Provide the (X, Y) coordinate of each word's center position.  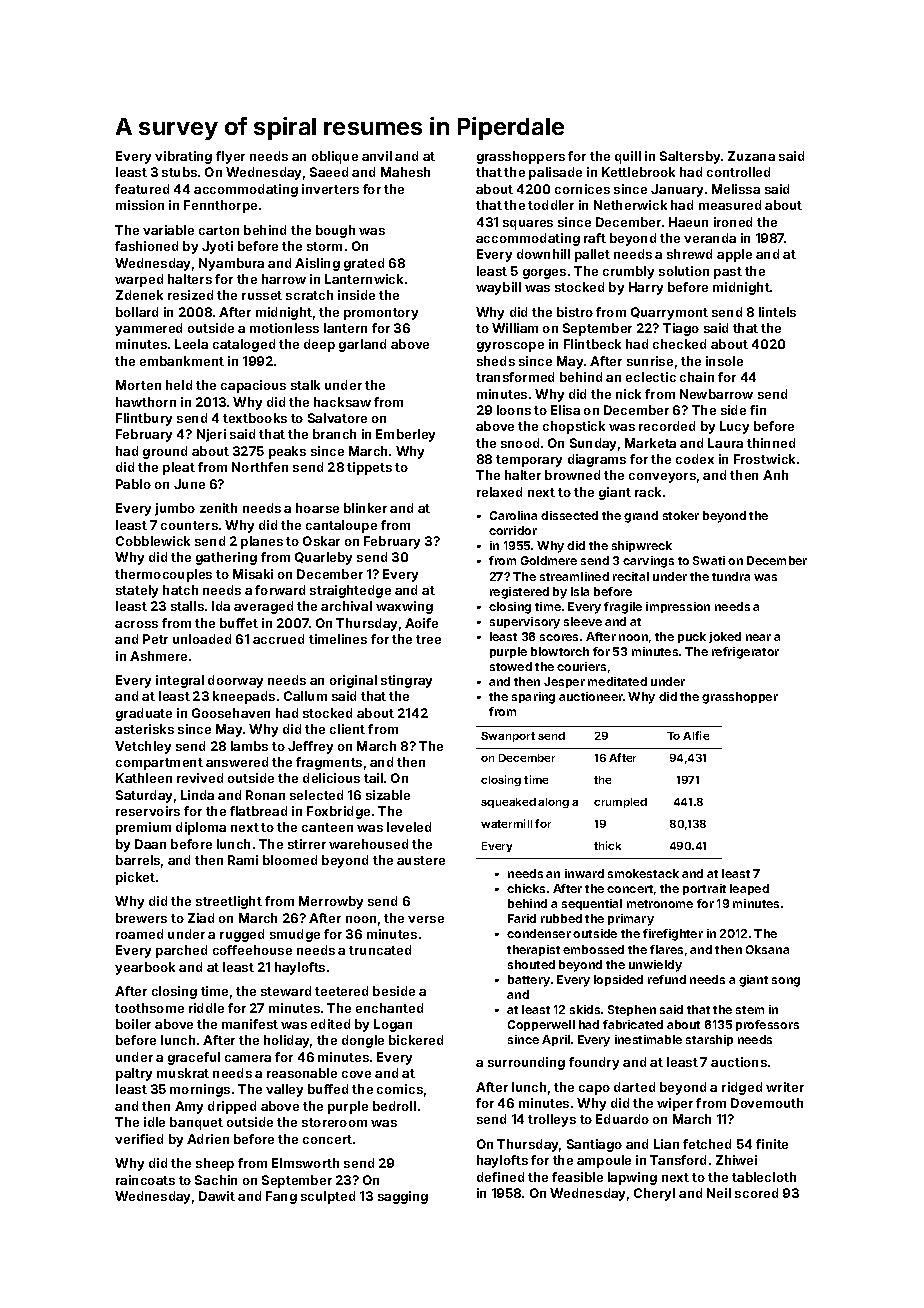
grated (364, 264)
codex (695, 459)
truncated (380, 950)
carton (219, 230)
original (353, 681)
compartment (159, 764)
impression (678, 607)
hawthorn (146, 402)
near (758, 637)
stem (750, 1010)
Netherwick (630, 205)
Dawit (217, 1196)
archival (346, 606)
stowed (511, 666)
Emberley (405, 435)
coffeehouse (252, 950)
